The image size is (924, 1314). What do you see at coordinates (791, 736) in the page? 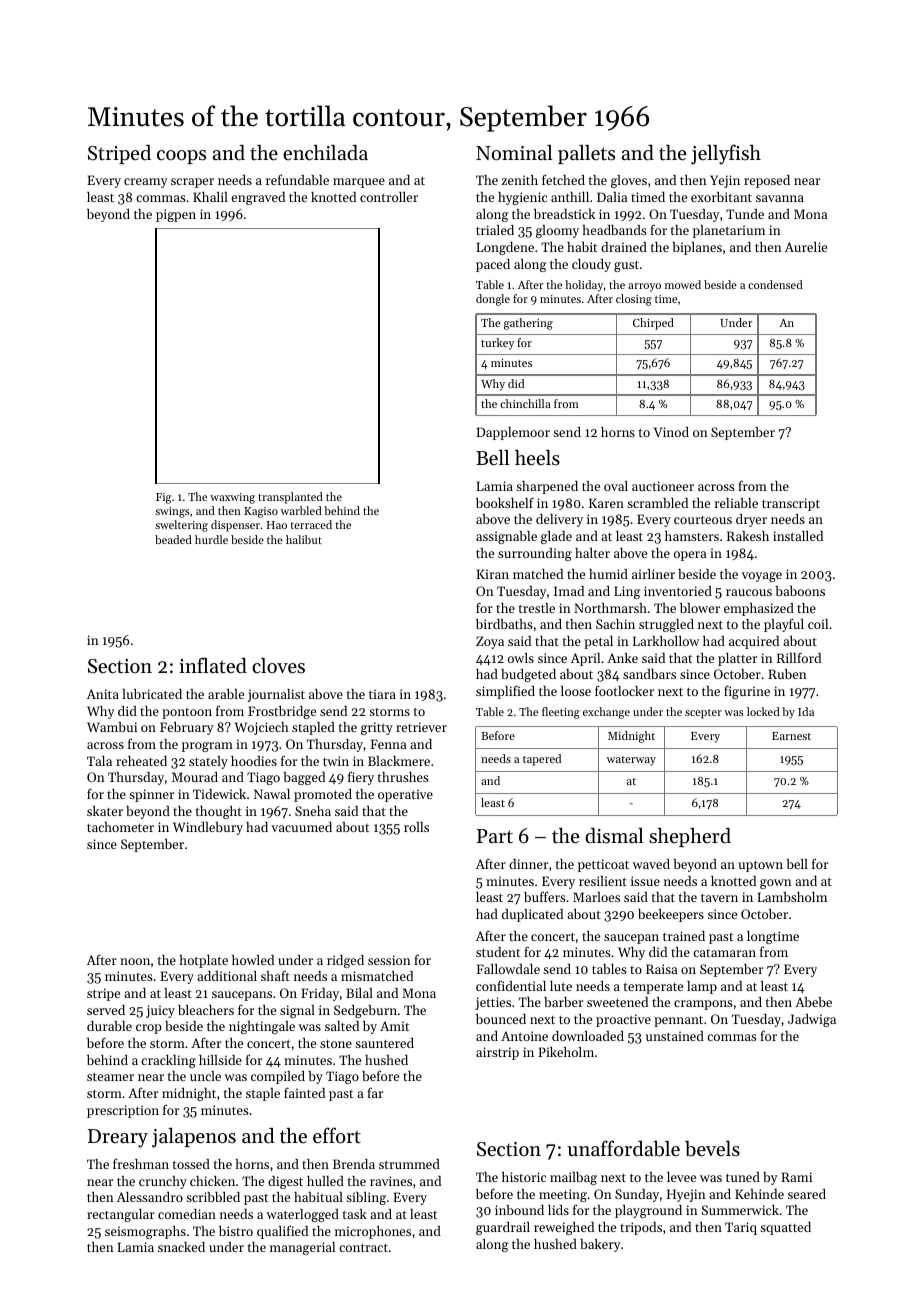
I see `Earnest` at bounding box center [791, 736].
